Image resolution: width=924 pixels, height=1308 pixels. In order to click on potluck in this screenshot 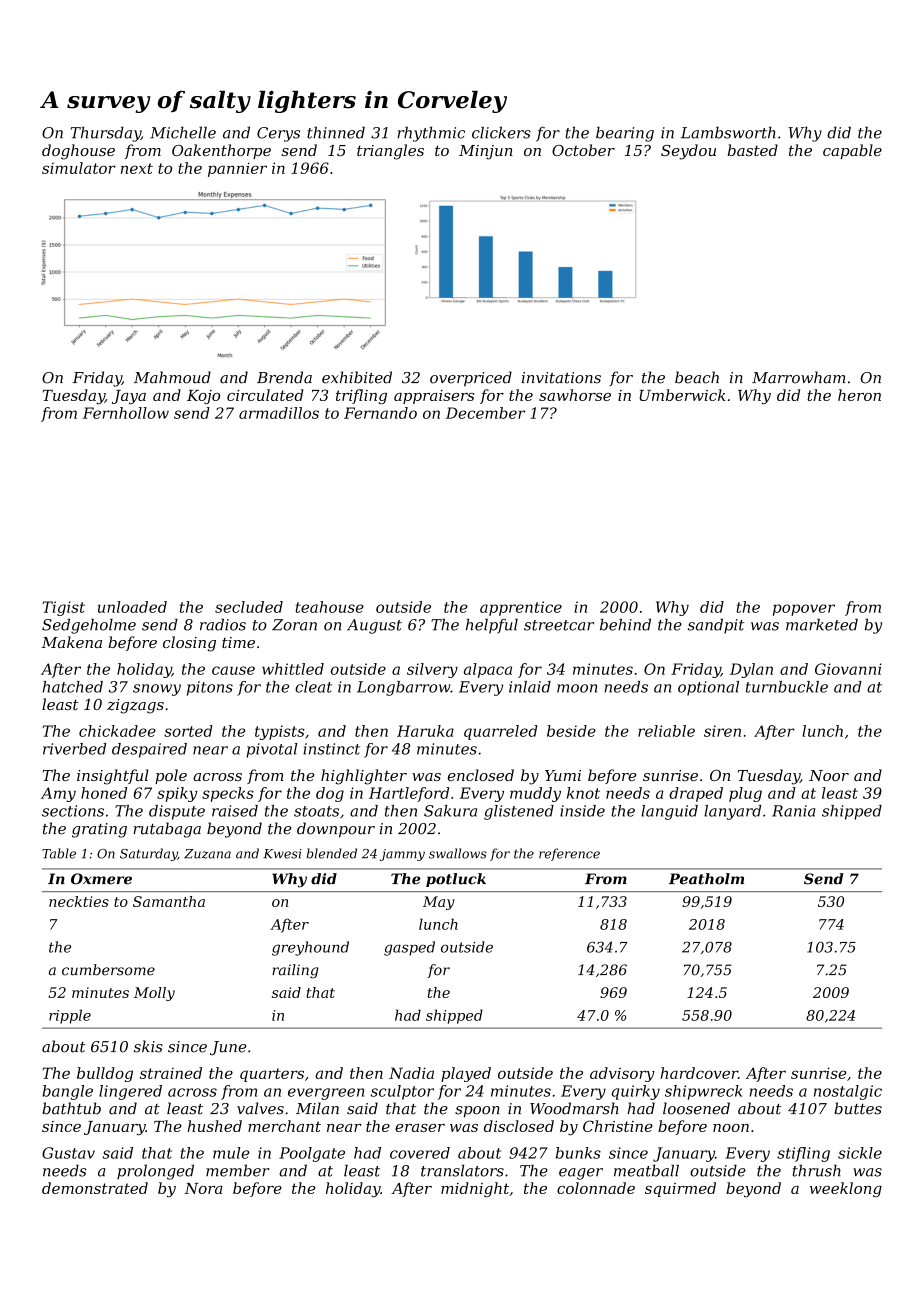, I will do `click(456, 880)`.
